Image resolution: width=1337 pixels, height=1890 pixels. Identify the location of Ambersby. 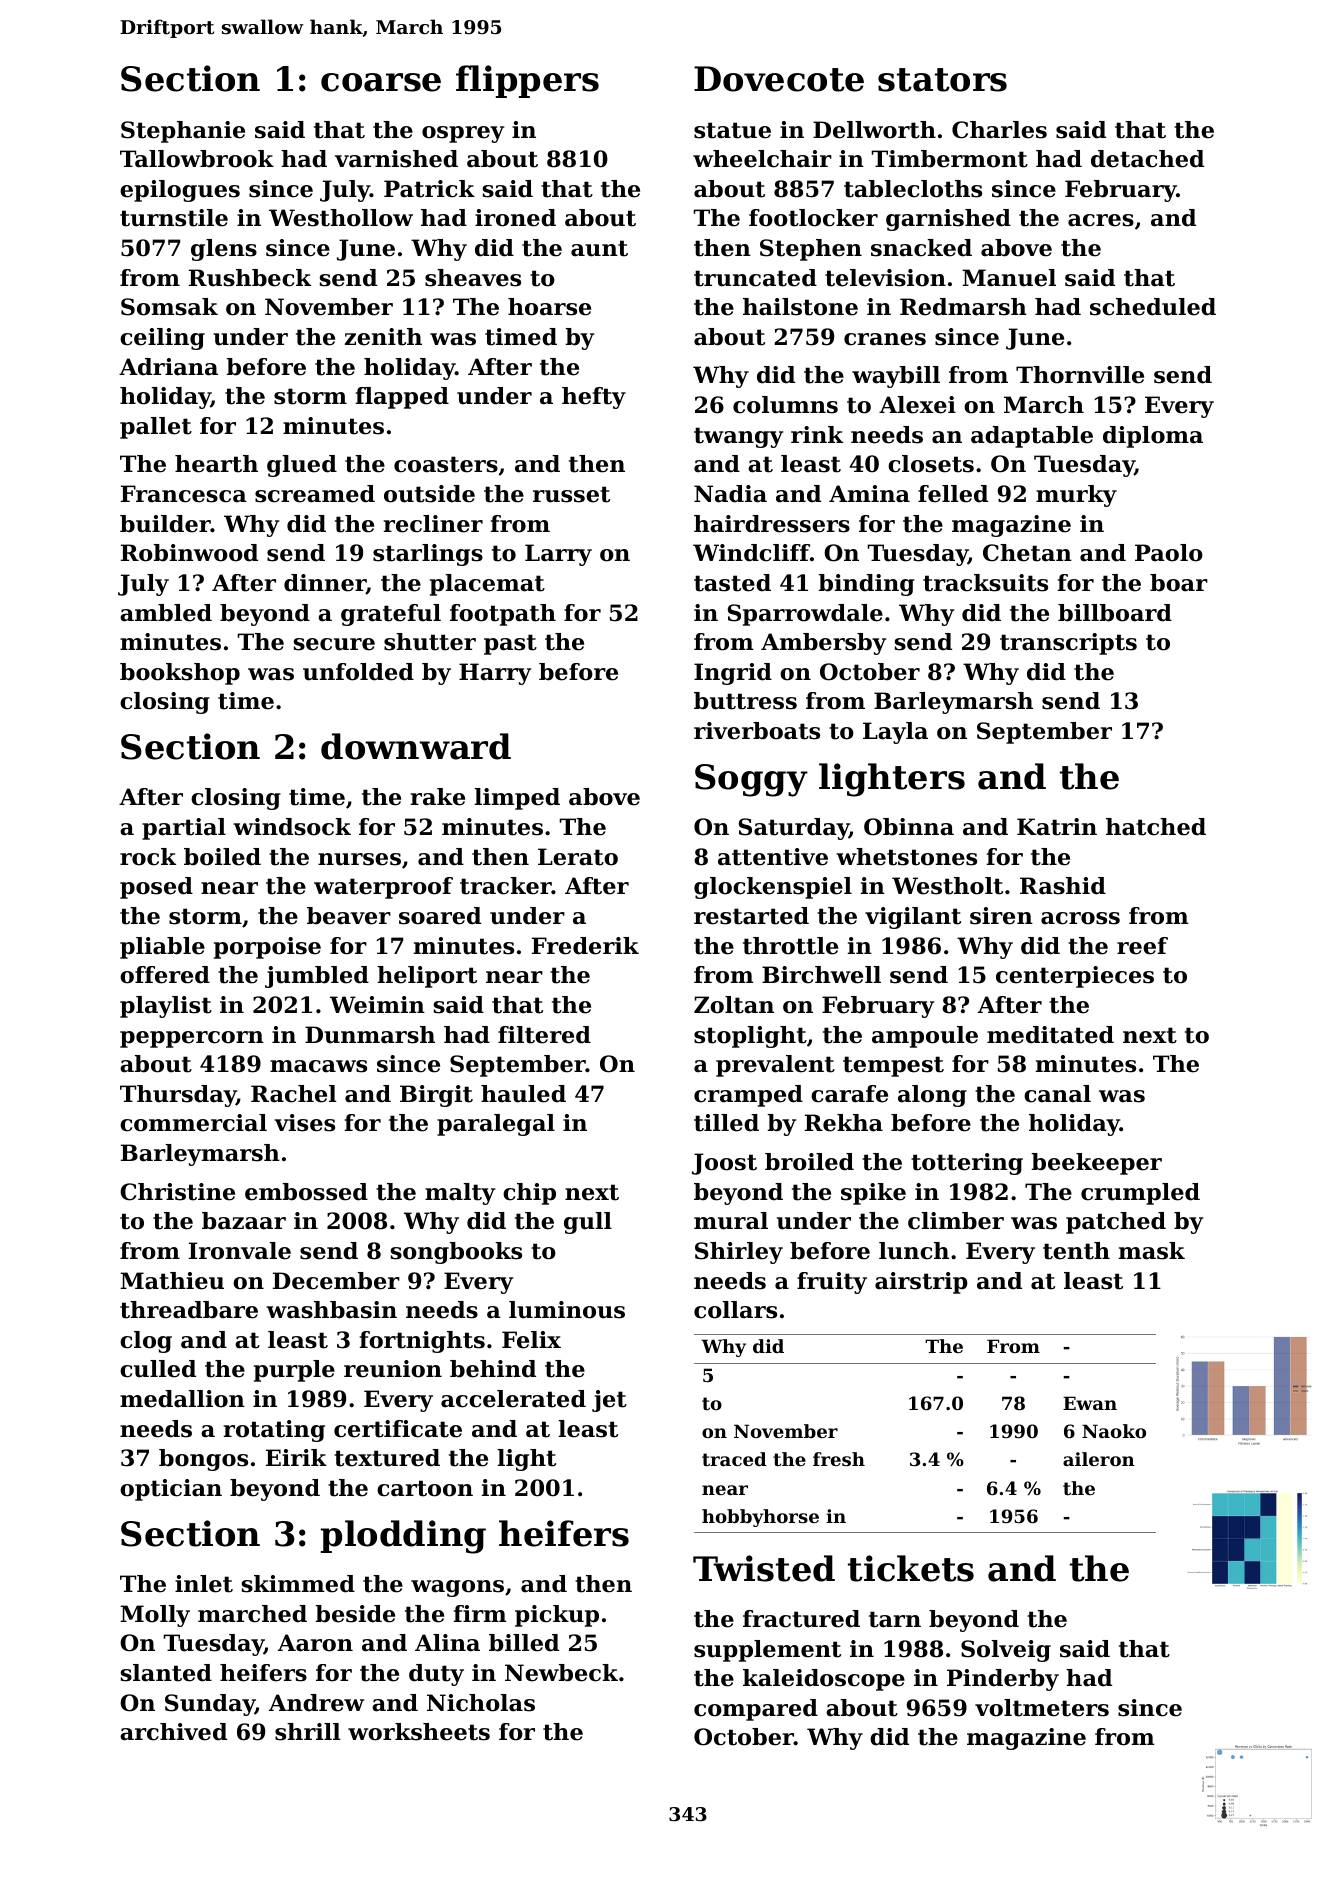
(823, 644).
